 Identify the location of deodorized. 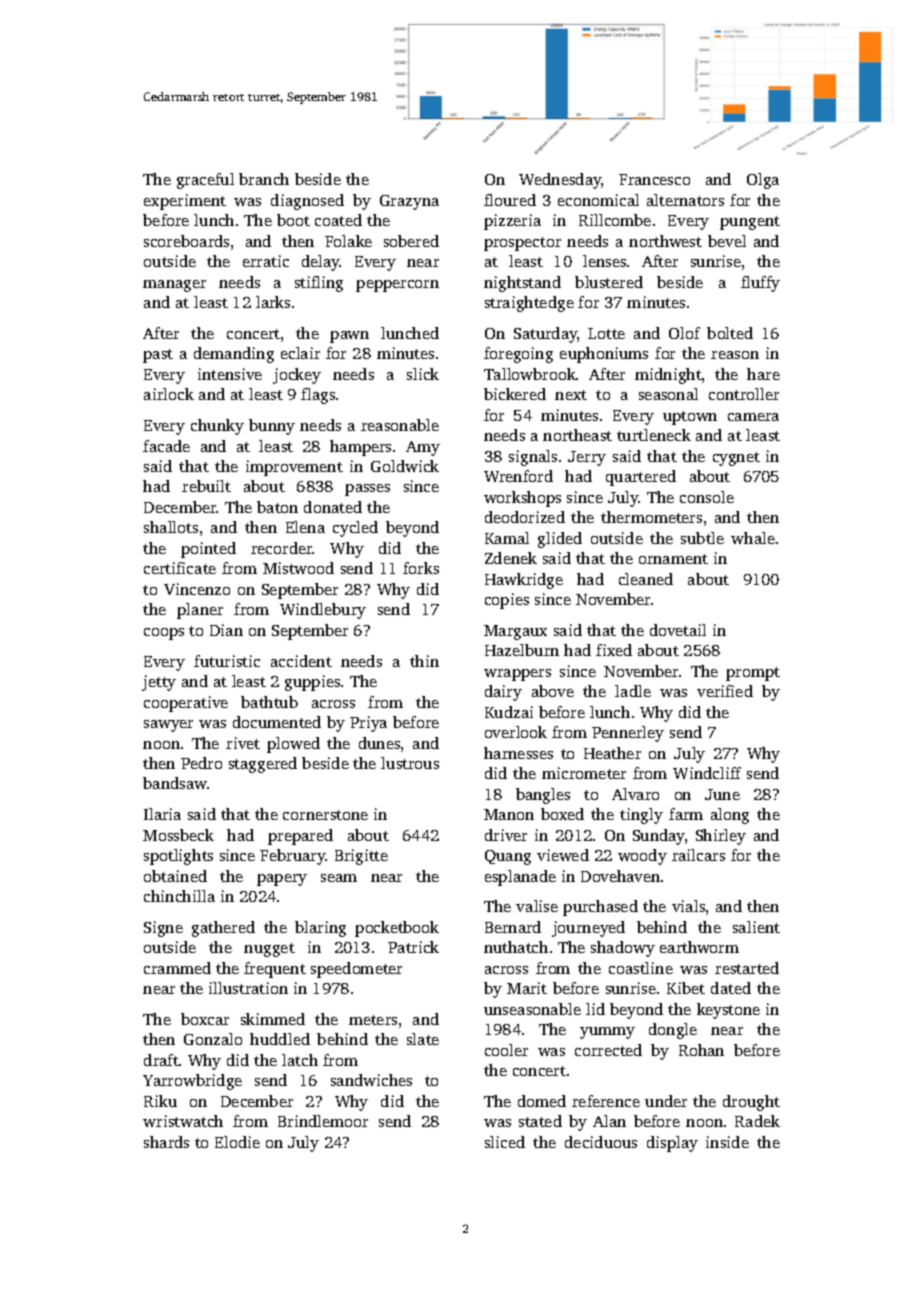
(525, 517).
